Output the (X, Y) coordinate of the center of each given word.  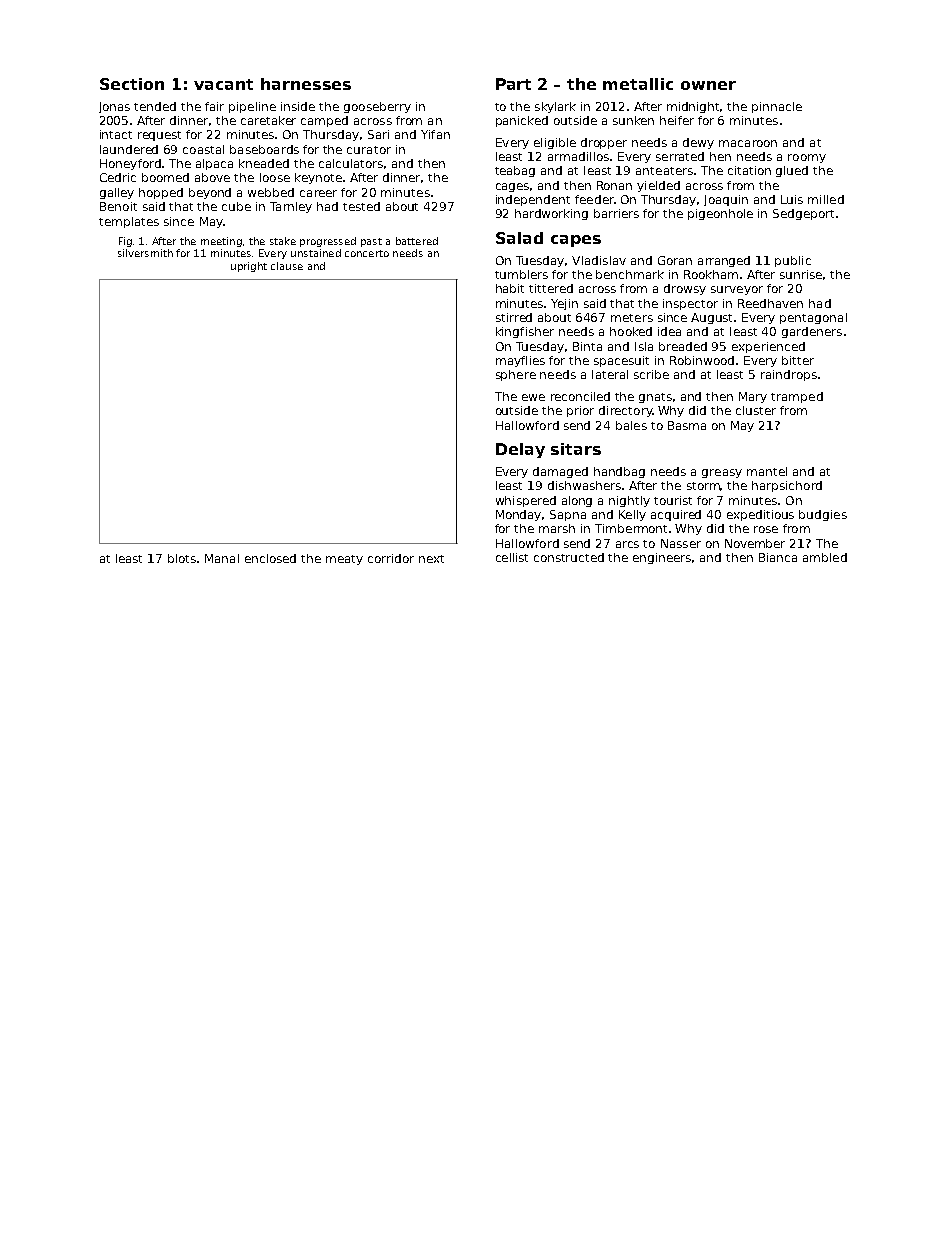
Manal (222, 558)
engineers (663, 558)
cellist (512, 557)
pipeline (252, 107)
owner (708, 85)
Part (513, 84)
